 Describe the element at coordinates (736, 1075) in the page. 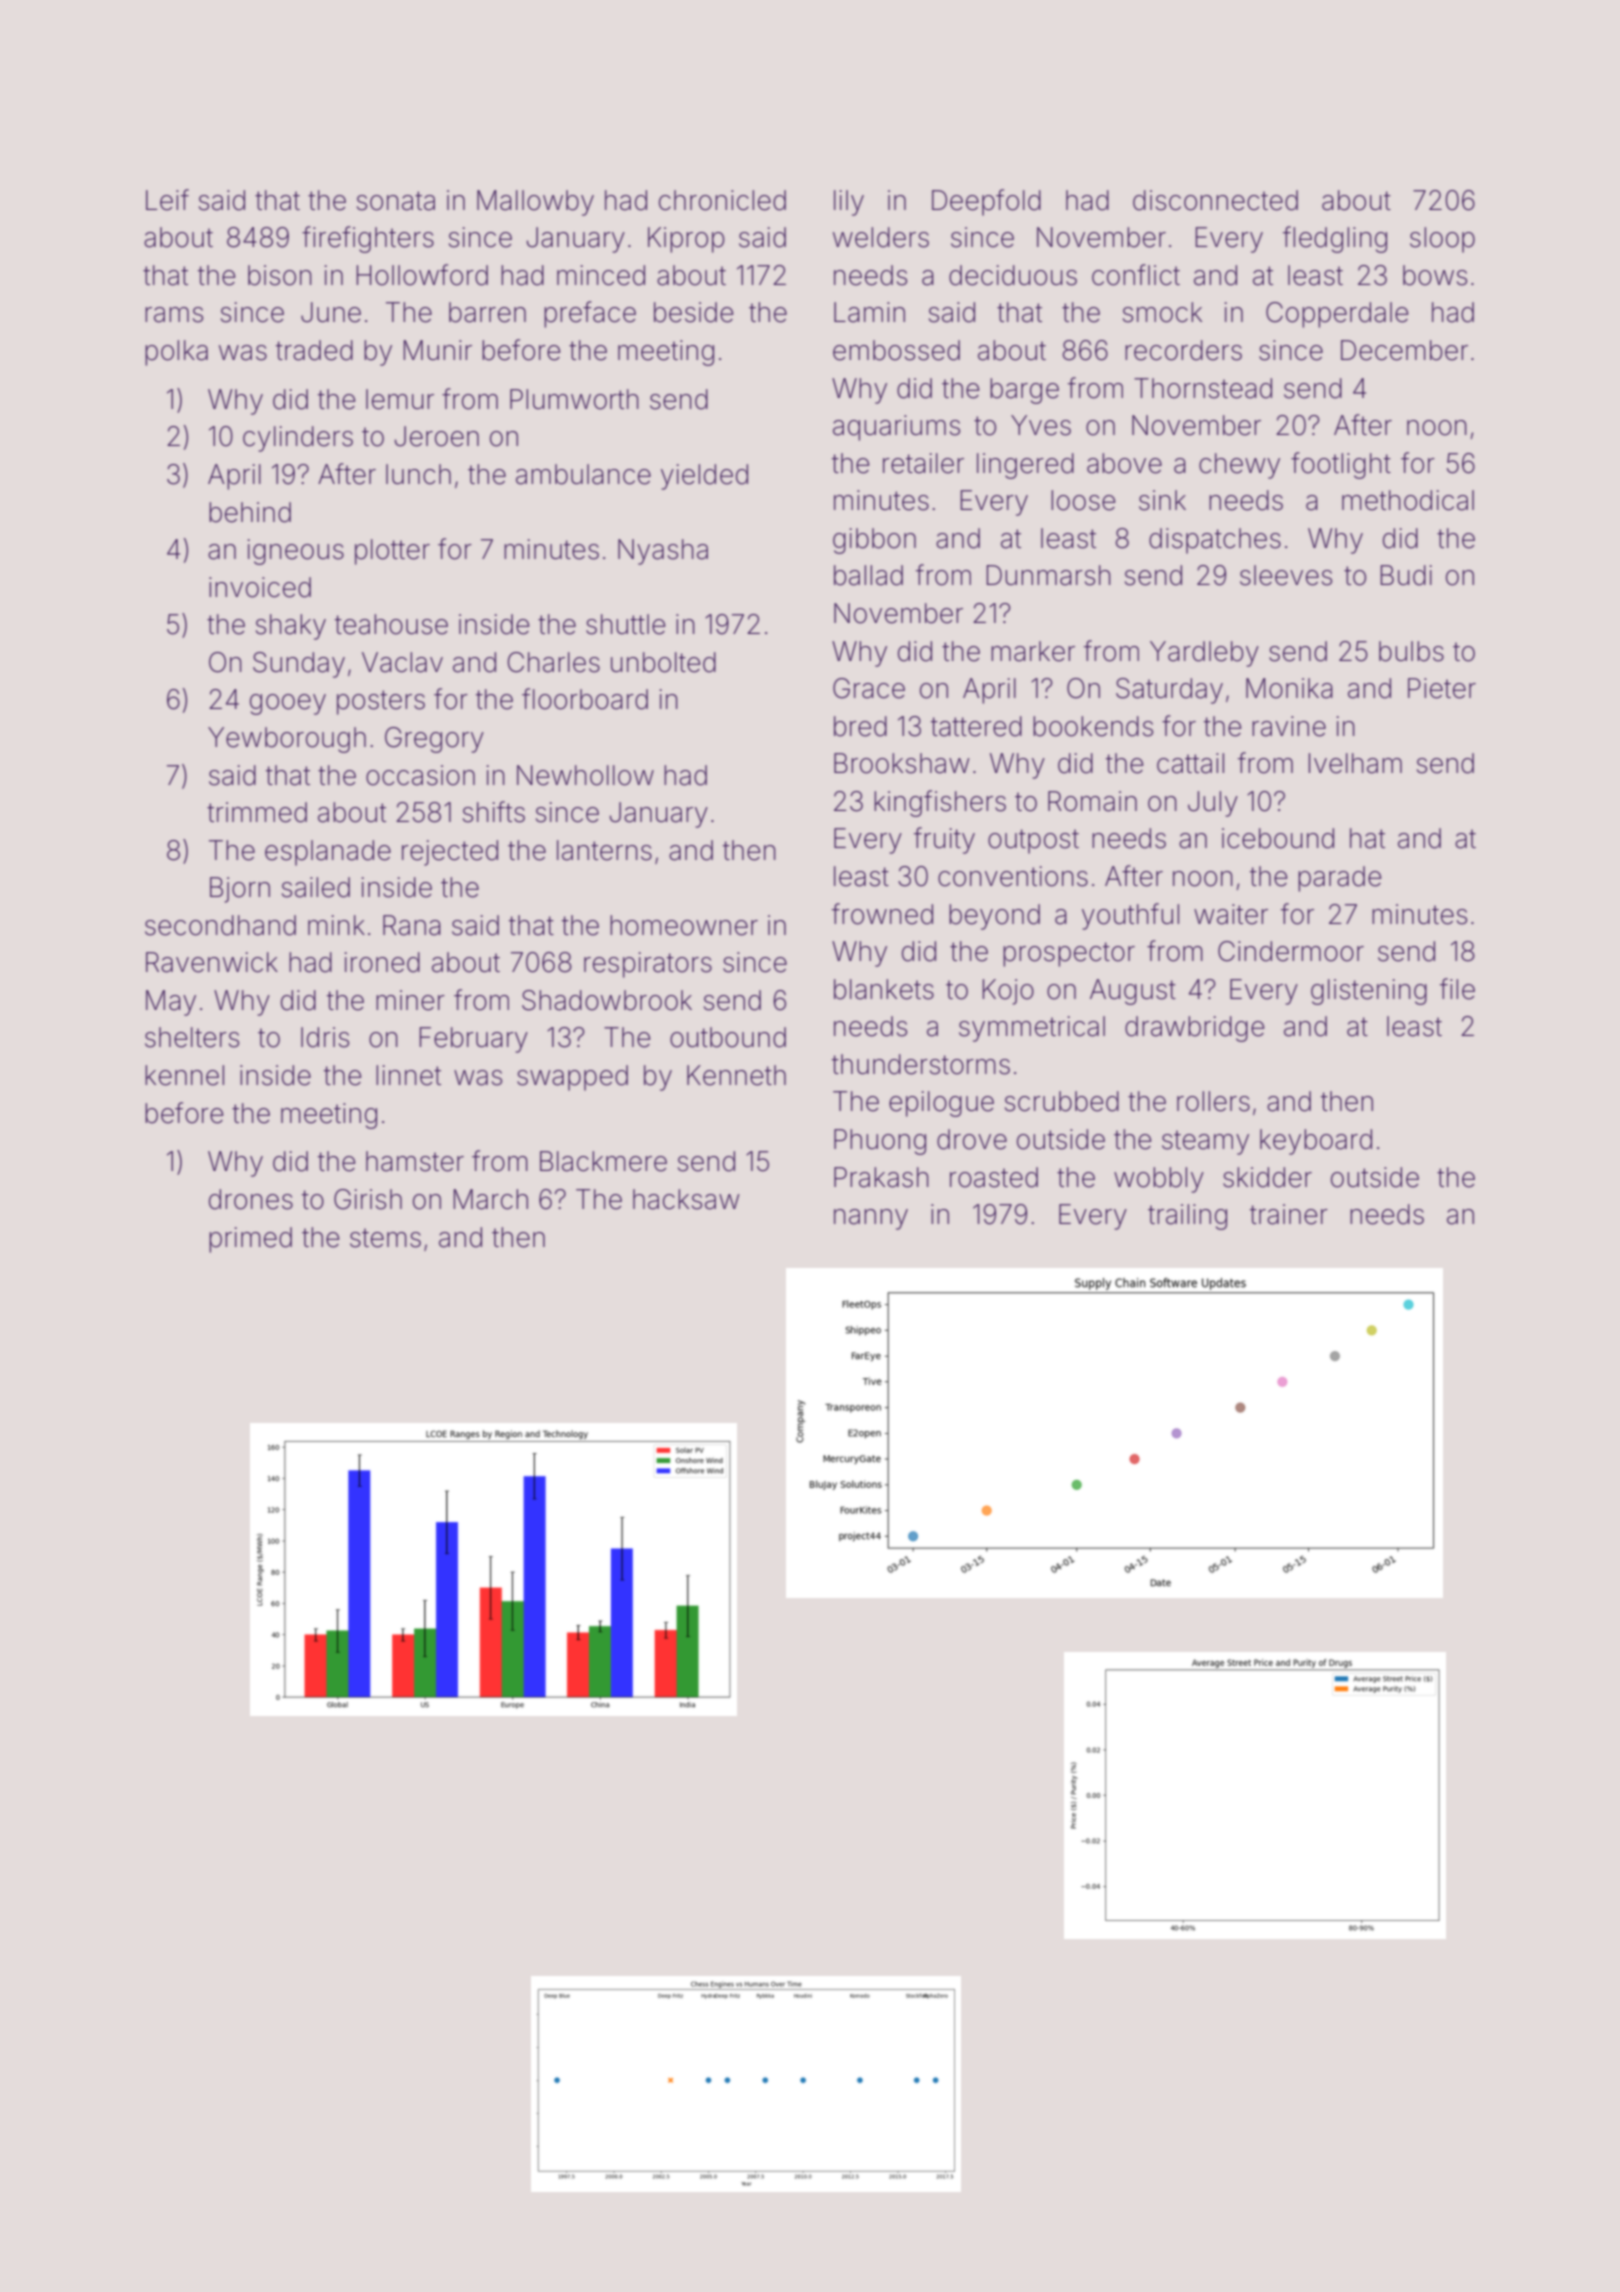

I see `Kenneth` at that location.
